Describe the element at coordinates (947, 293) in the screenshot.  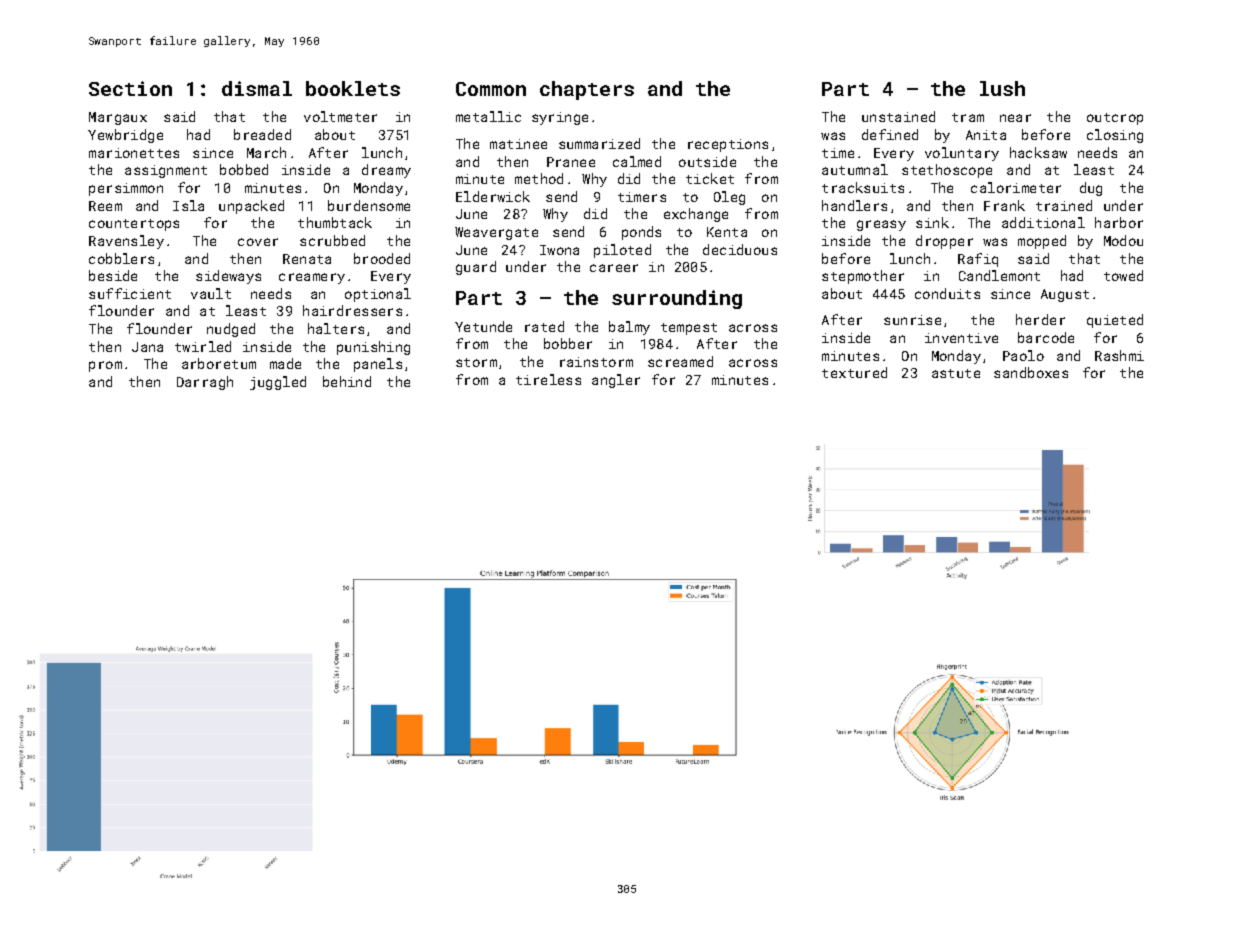
I see `conduits` at that location.
